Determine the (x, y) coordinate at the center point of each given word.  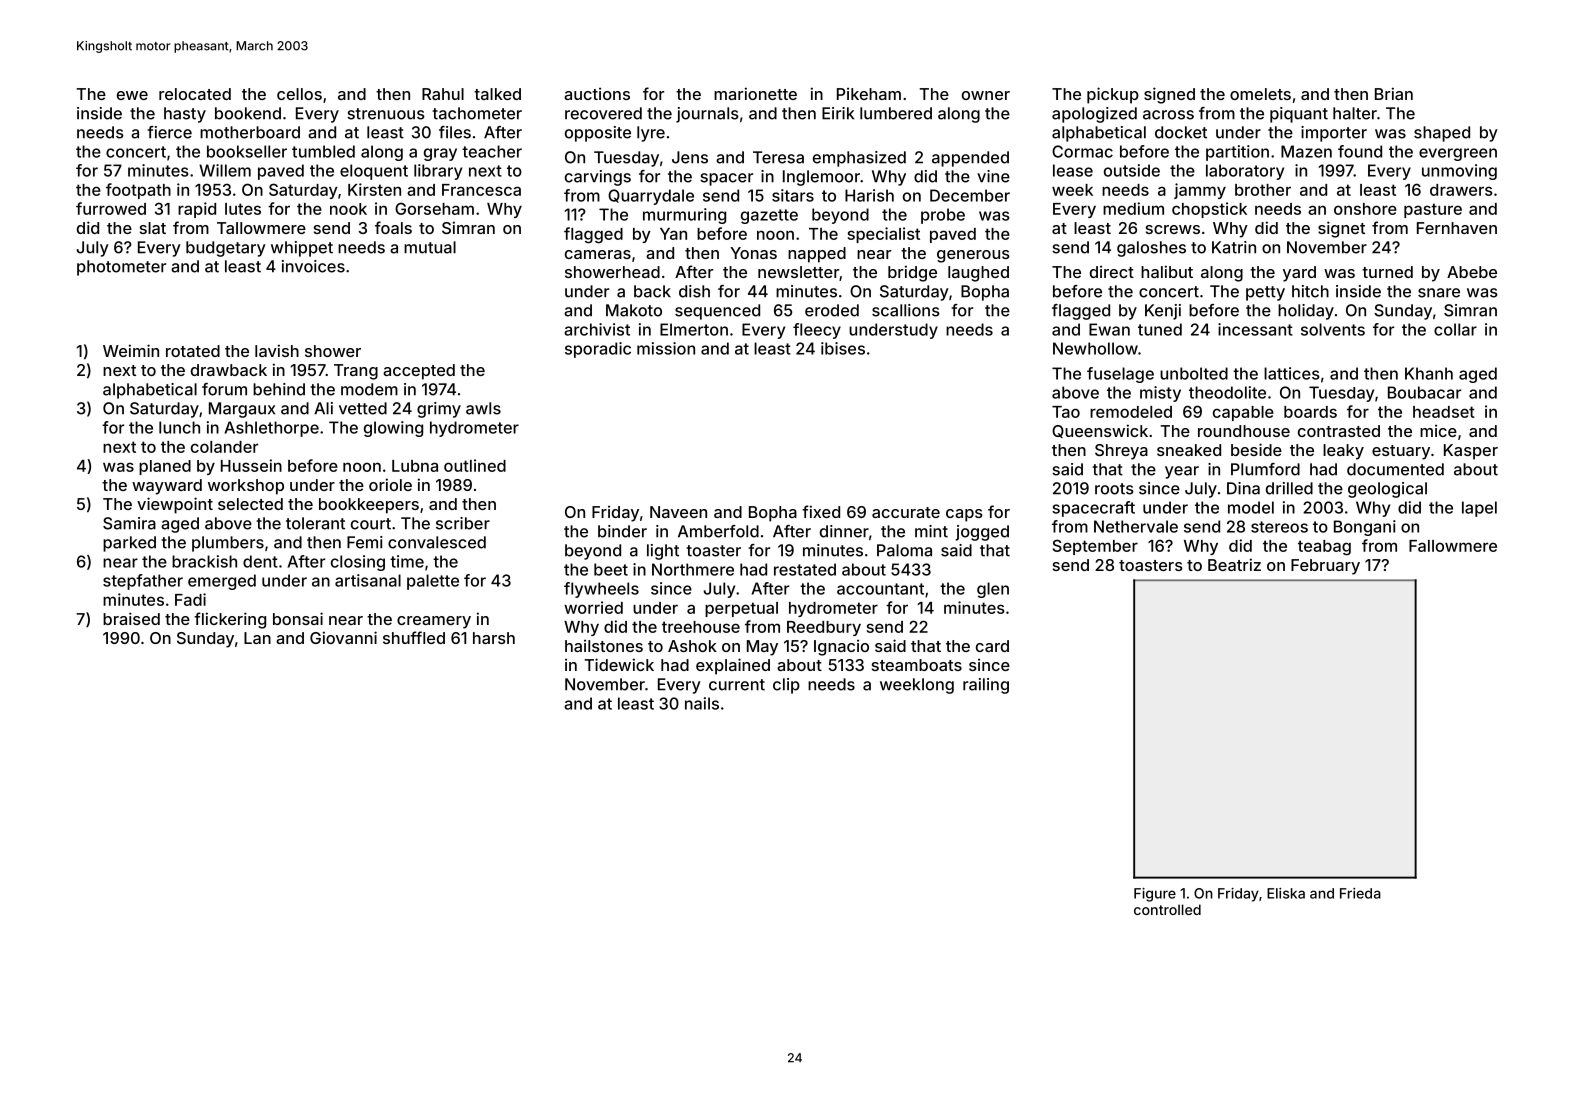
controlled (1167, 909)
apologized (1094, 115)
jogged (982, 533)
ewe (132, 95)
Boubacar (1424, 392)
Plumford (1265, 469)
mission (666, 348)
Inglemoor (821, 178)
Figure (1155, 895)
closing (358, 563)
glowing (393, 429)
